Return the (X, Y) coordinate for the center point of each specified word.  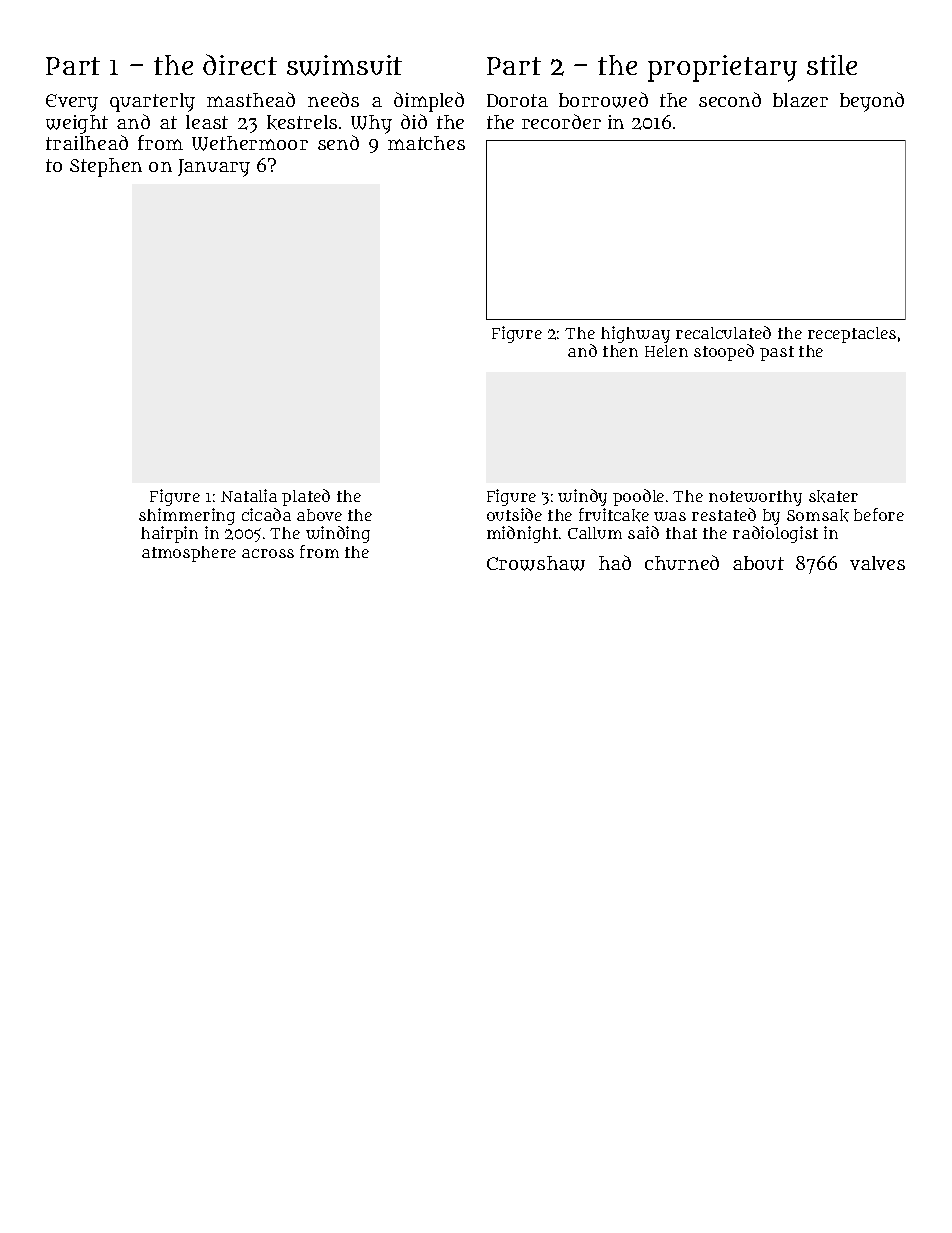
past (777, 353)
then (620, 351)
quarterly (152, 102)
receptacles (852, 335)
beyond (872, 102)
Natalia (249, 495)
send (338, 142)
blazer (800, 100)
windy (582, 497)
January (214, 168)
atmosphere (189, 554)
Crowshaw (536, 563)
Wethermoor (250, 143)
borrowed (603, 100)
